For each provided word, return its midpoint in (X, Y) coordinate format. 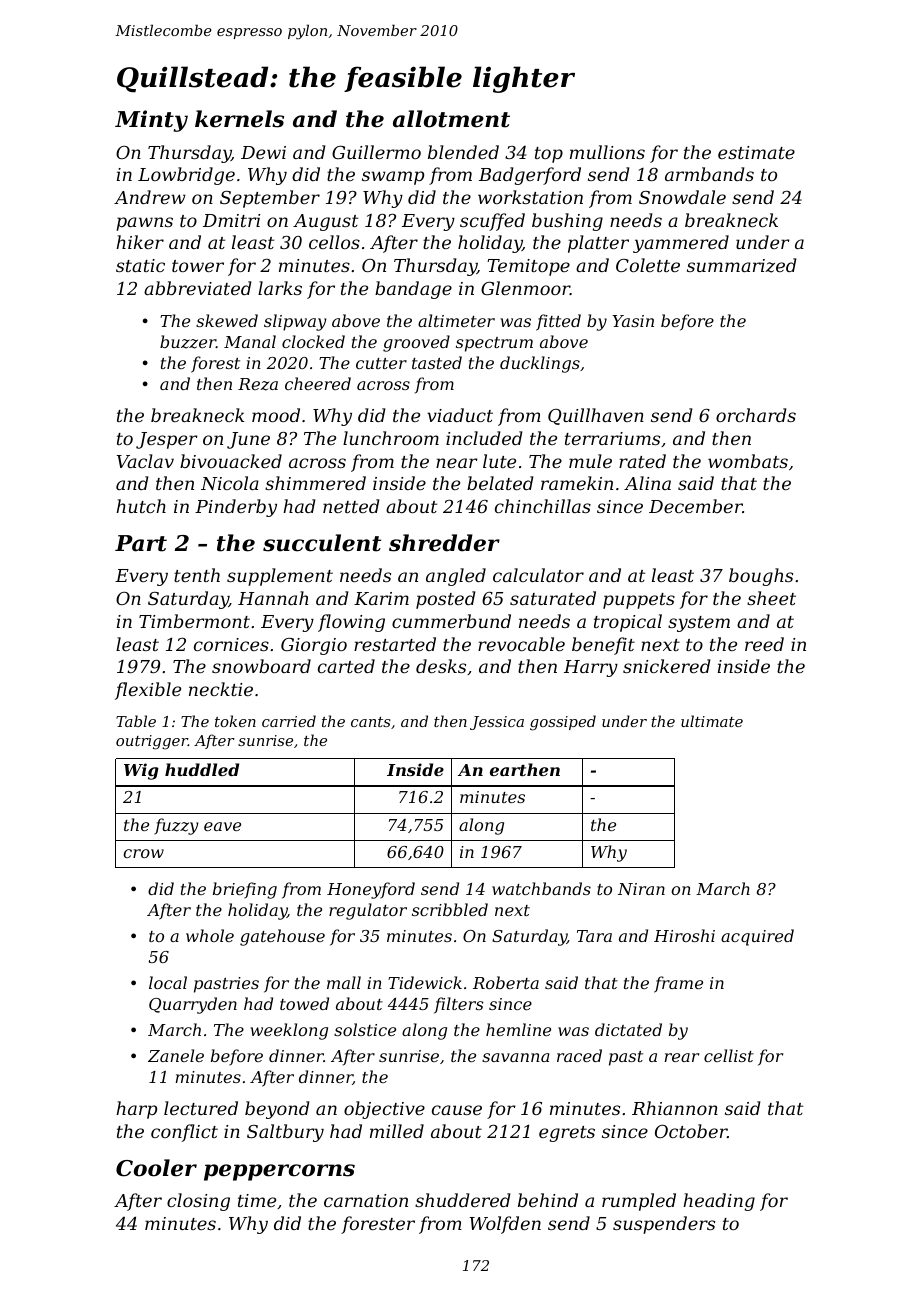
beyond (277, 1110)
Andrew (150, 197)
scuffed (492, 222)
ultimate (712, 721)
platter (598, 244)
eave (222, 826)
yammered (681, 244)
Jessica (497, 723)
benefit (603, 646)
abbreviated (197, 288)
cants (371, 722)
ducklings (540, 364)
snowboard (261, 666)
